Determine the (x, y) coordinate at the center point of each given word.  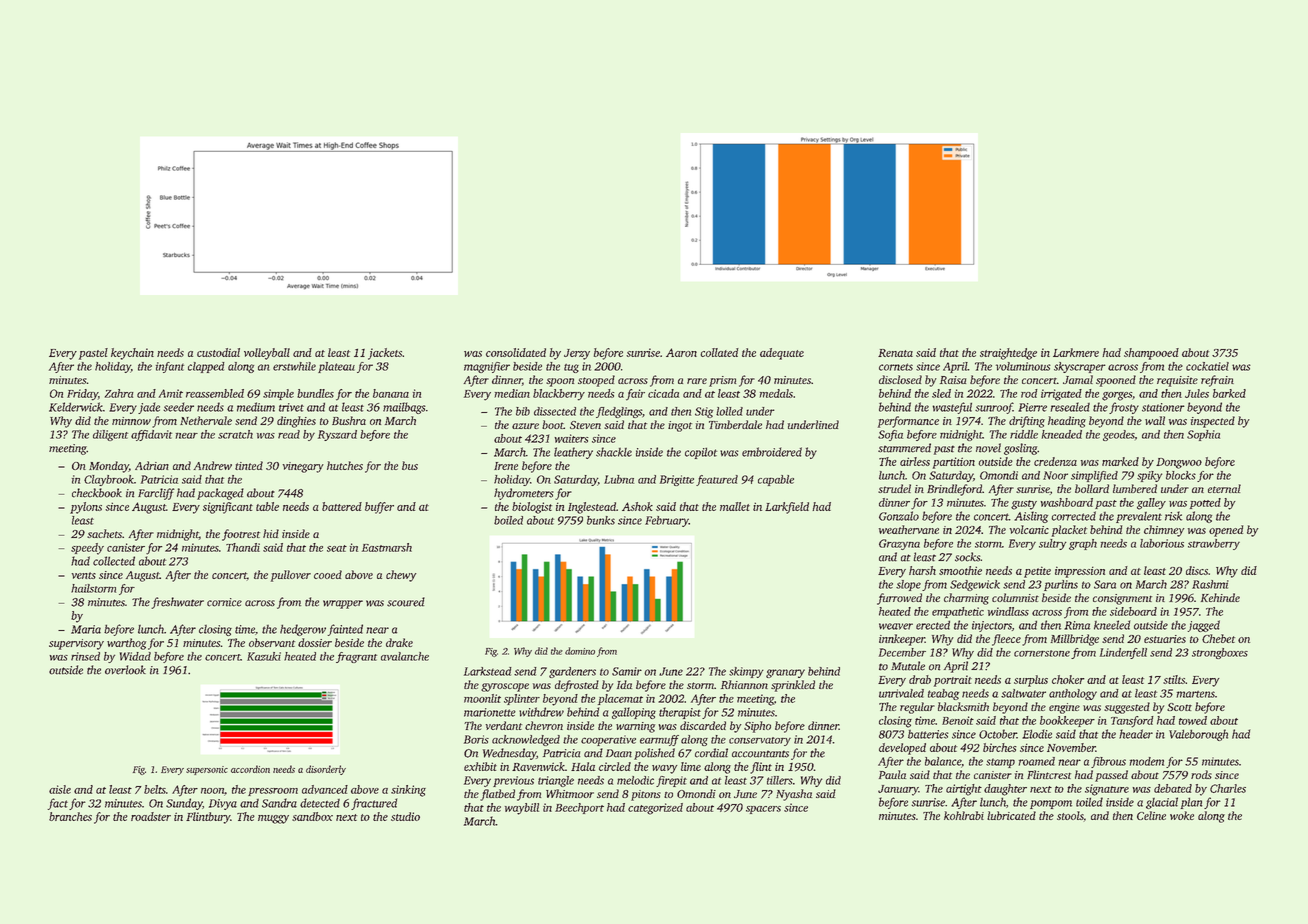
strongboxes (1220, 653)
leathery (573, 453)
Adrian (152, 465)
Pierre (1032, 407)
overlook (125, 670)
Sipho (757, 727)
